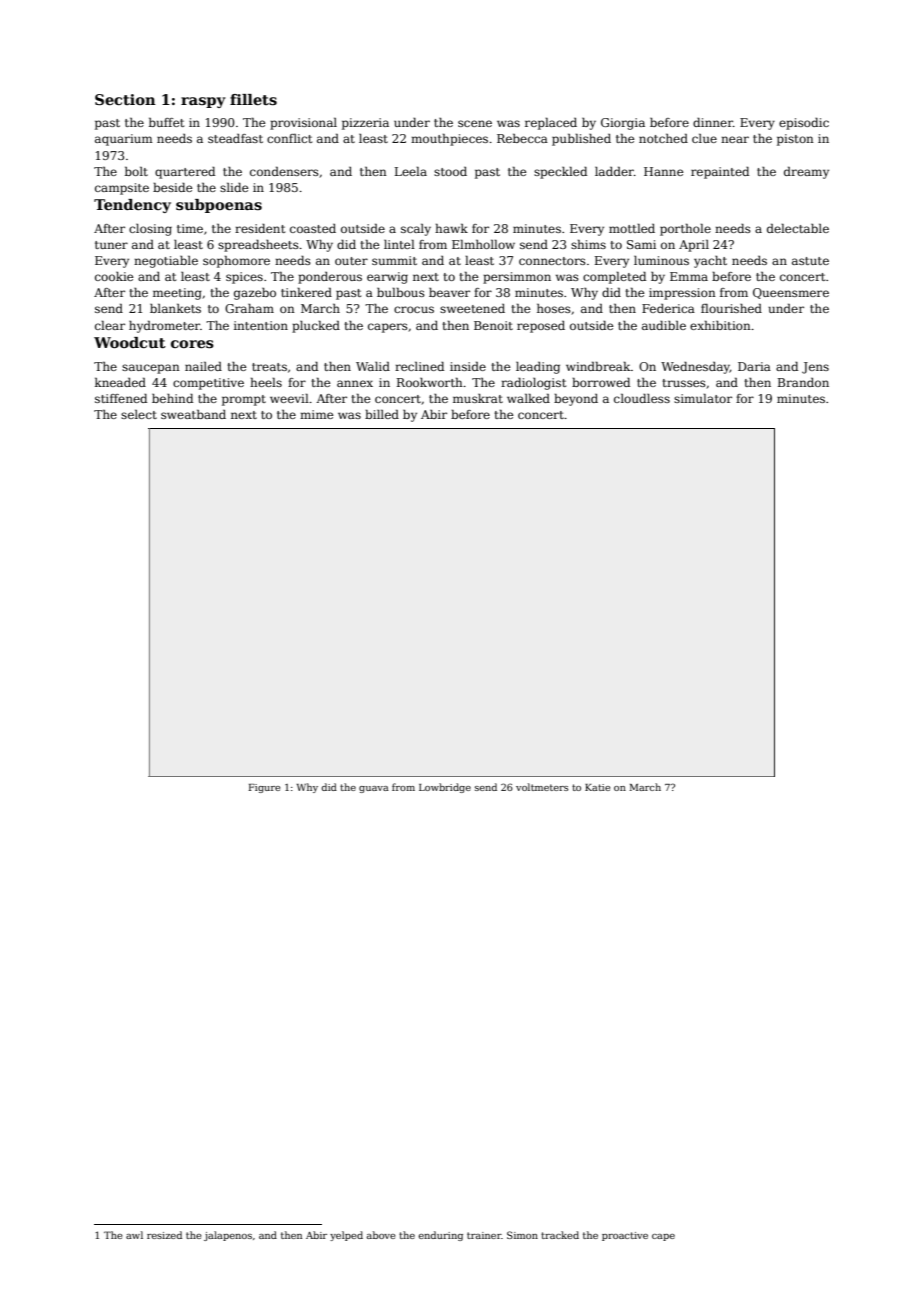  I want to click on yelped, so click(346, 1236).
